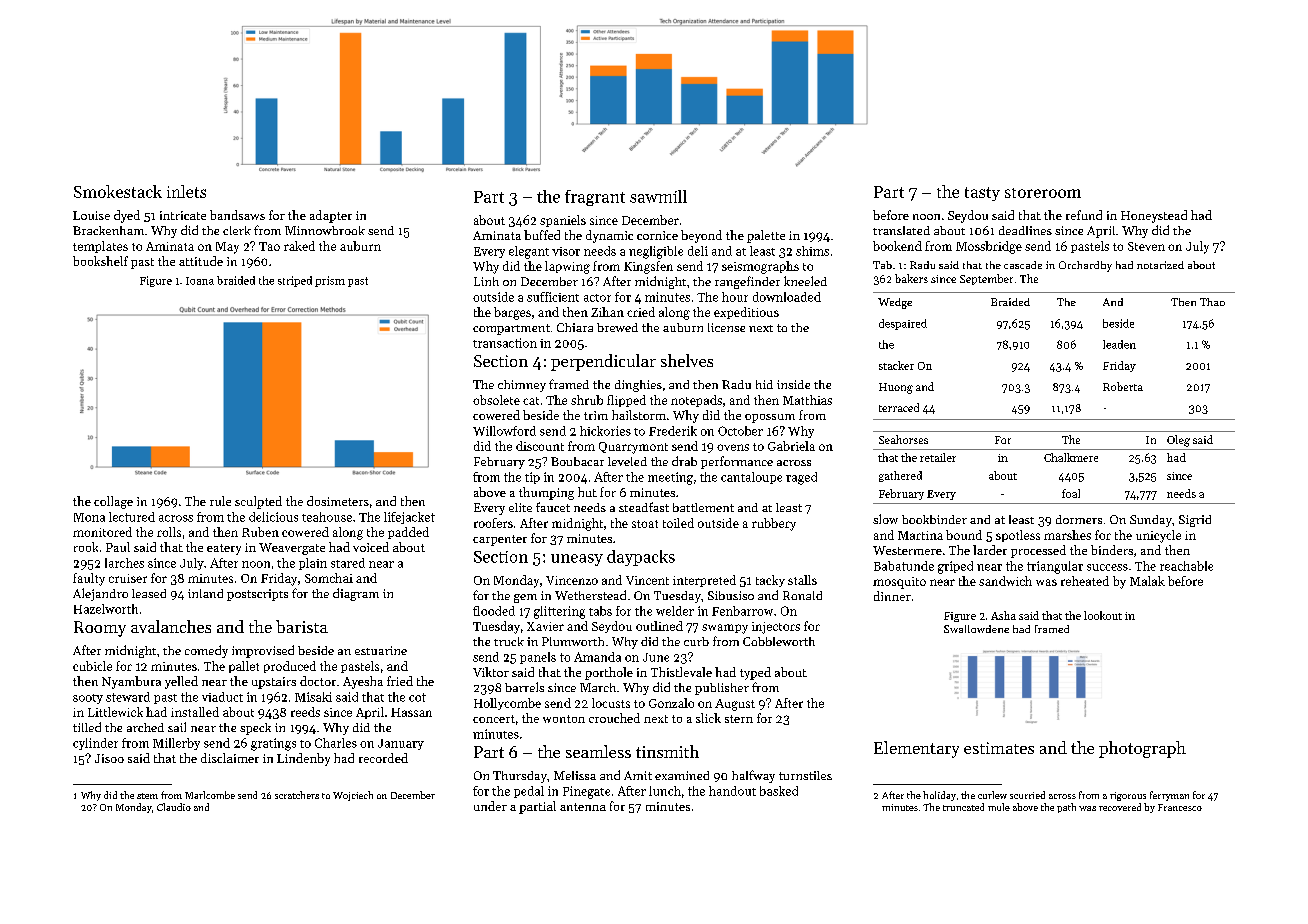 This document has height=924, width=1308. What do you see at coordinates (331, 216) in the document?
I see `adapter` at bounding box center [331, 216].
